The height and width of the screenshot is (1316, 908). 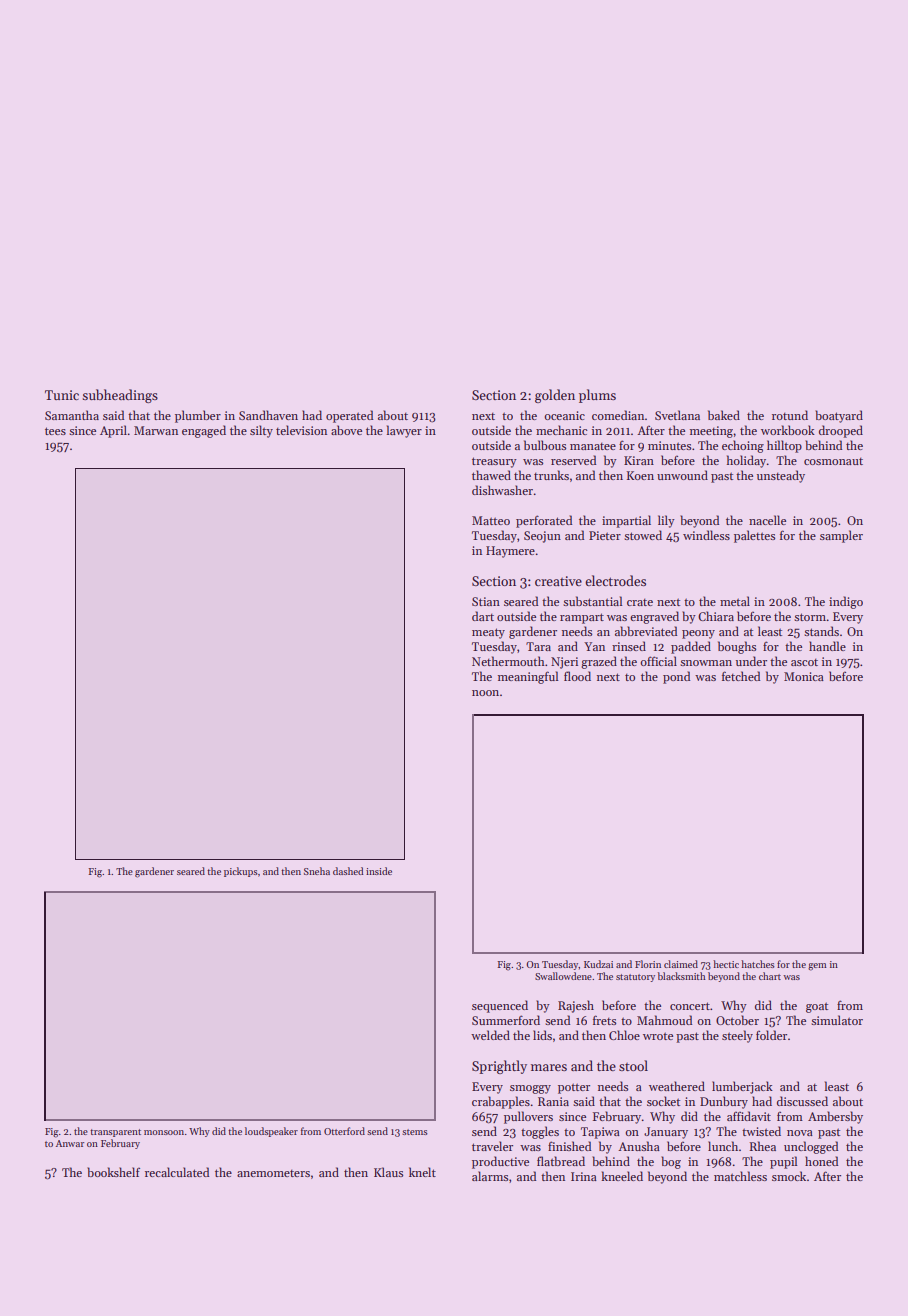 I want to click on Monica, so click(x=804, y=676).
